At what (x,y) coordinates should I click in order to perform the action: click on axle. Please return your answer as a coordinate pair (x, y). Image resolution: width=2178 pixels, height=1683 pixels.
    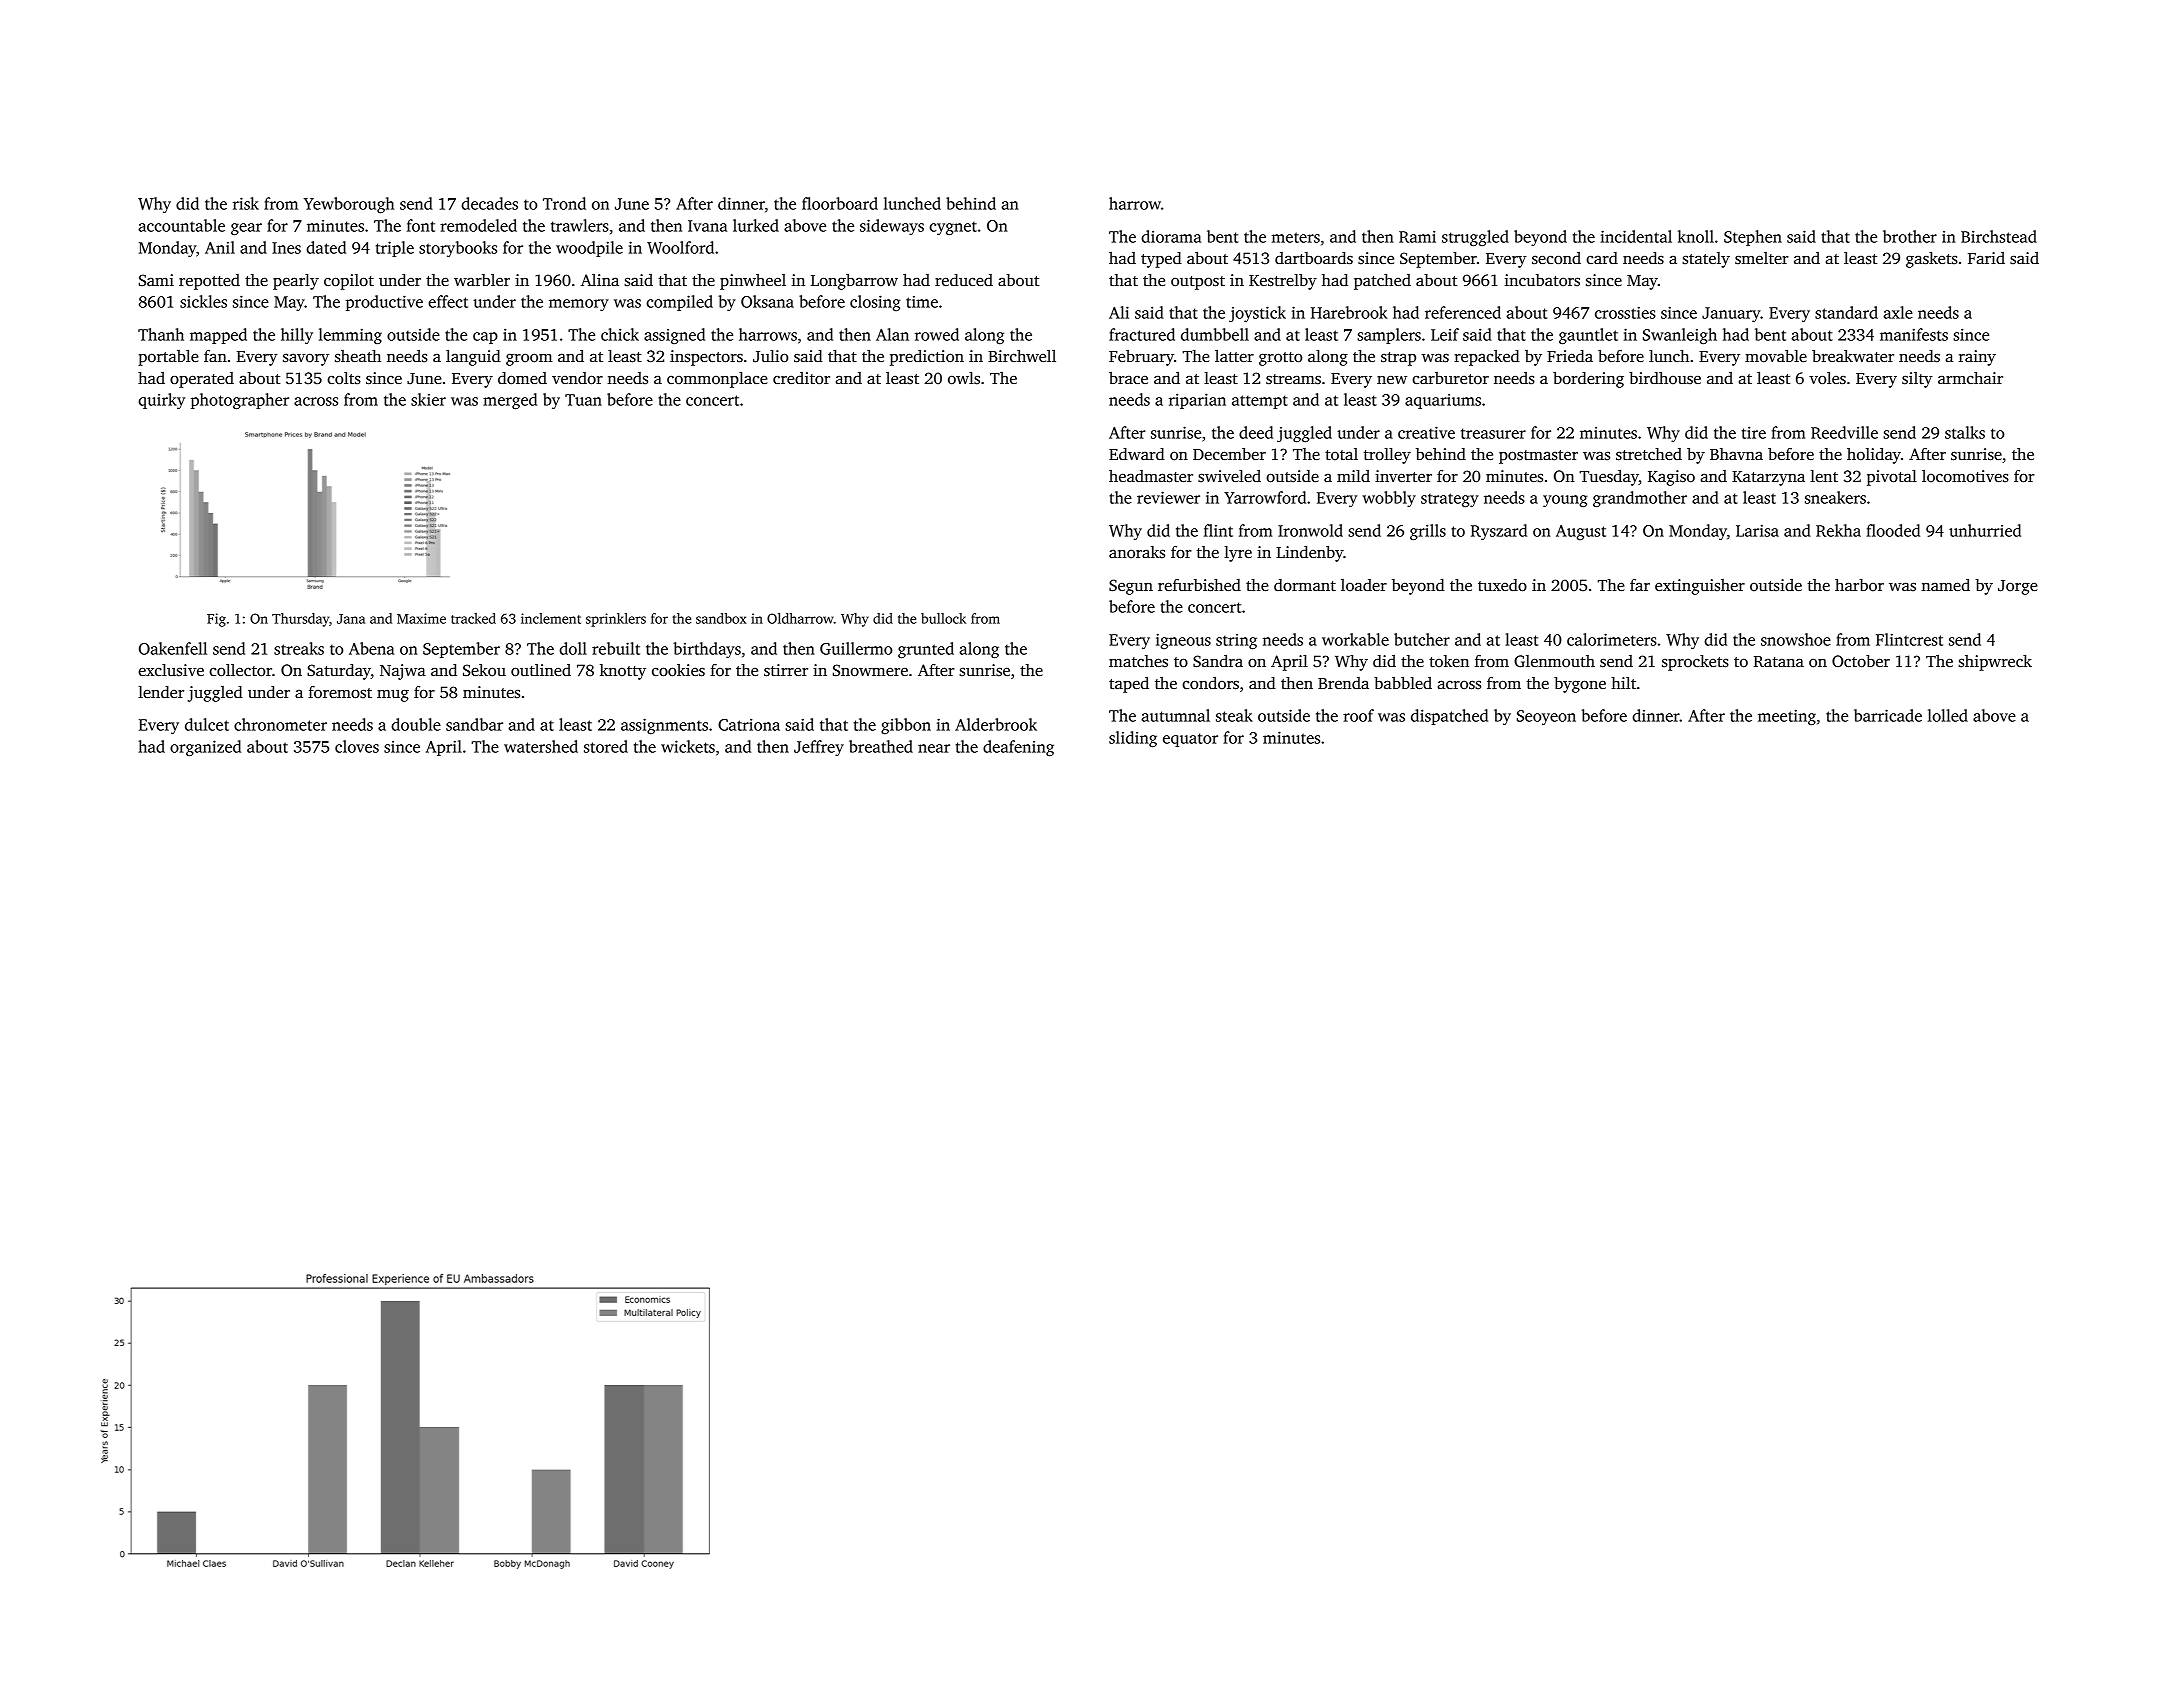
    Looking at the image, I should click on (1898, 312).
